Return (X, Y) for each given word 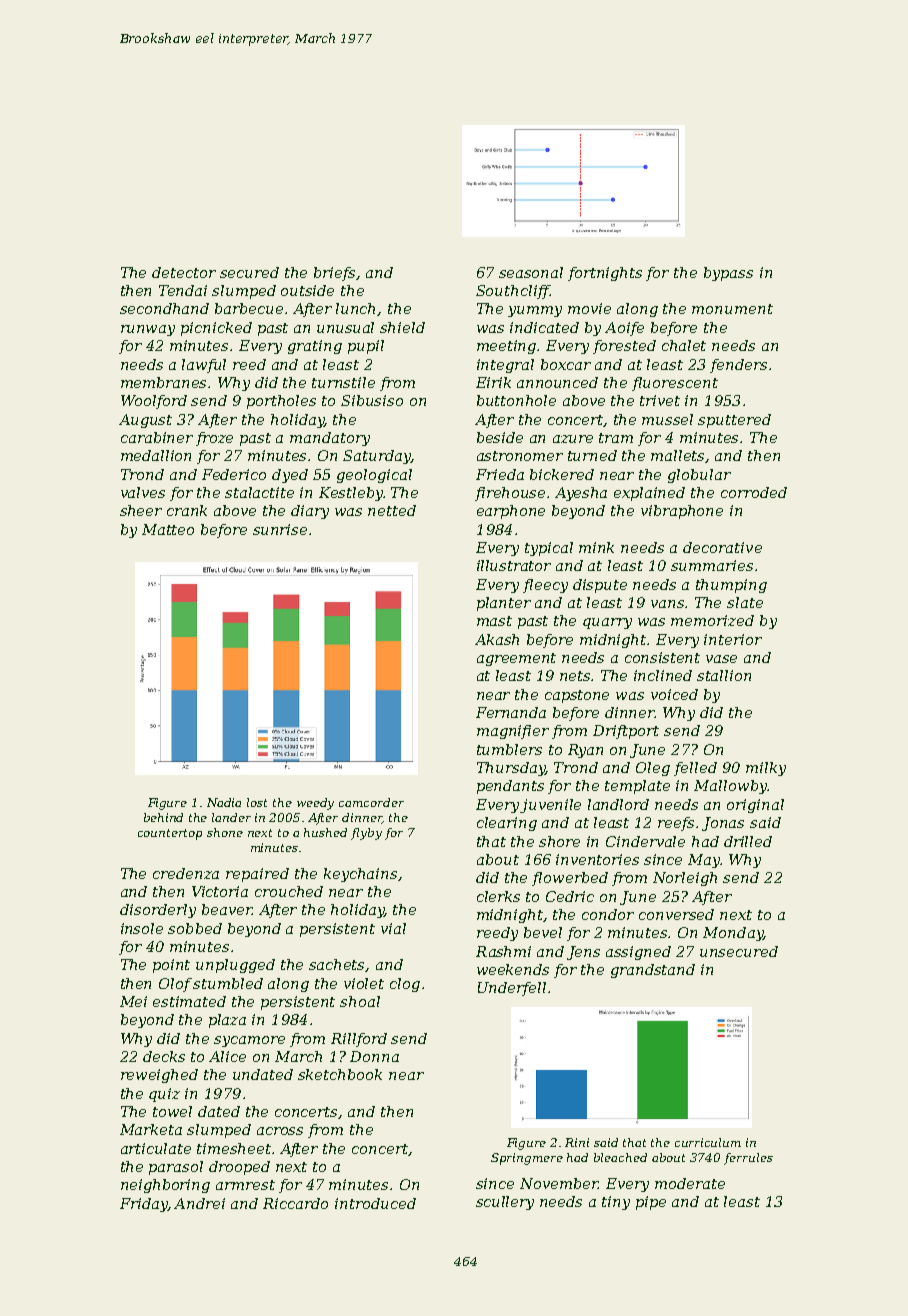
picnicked (216, 329)
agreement (516, 659)
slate (745, 602)
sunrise (280, 529)
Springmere (527, 1159)
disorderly (158, 911)
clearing (507, 824)
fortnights (605, 274)
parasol (176, 1168)
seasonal (531, 272)
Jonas (723, 824)
